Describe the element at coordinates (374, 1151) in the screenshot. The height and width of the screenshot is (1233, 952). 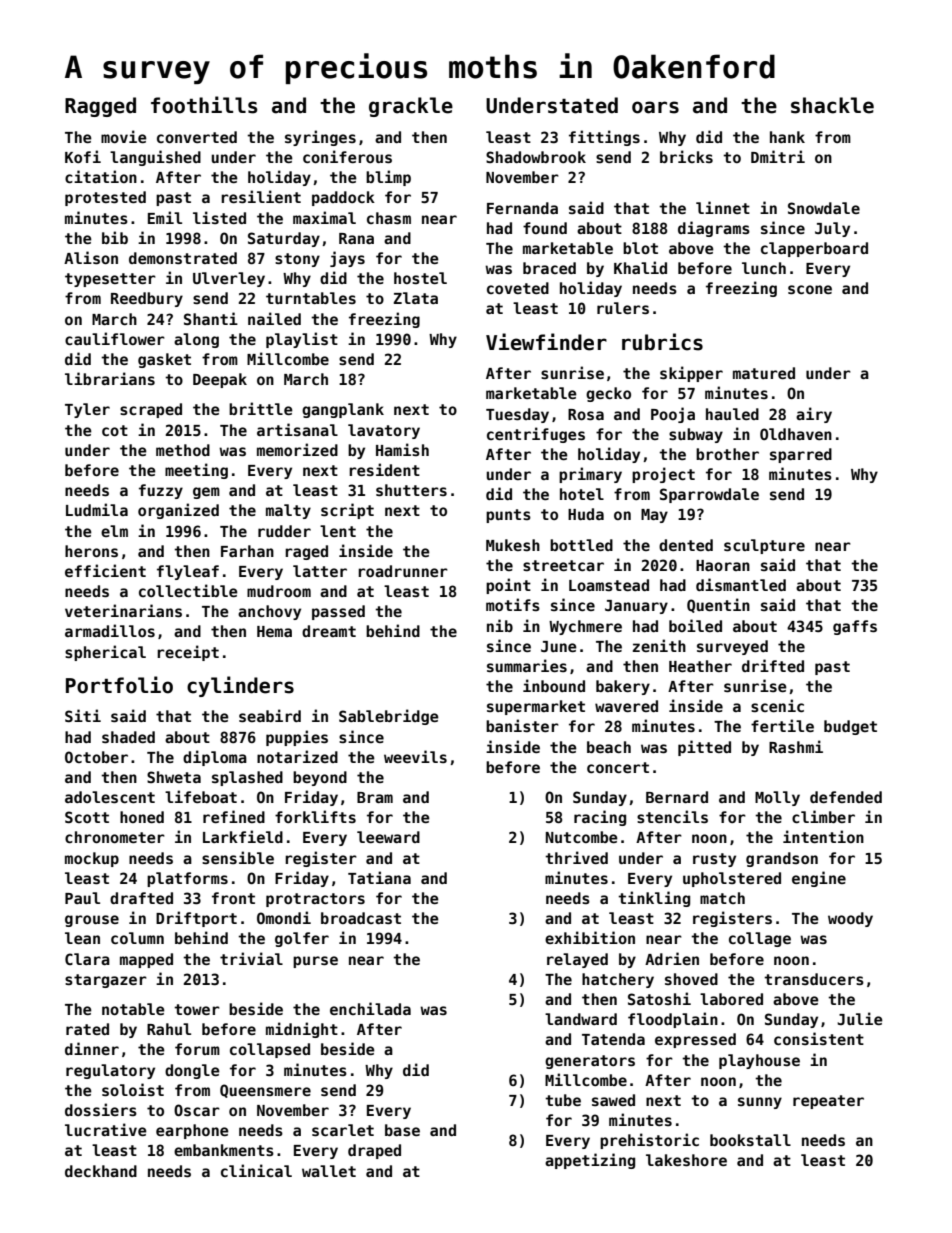
I see `draped` at that location.
